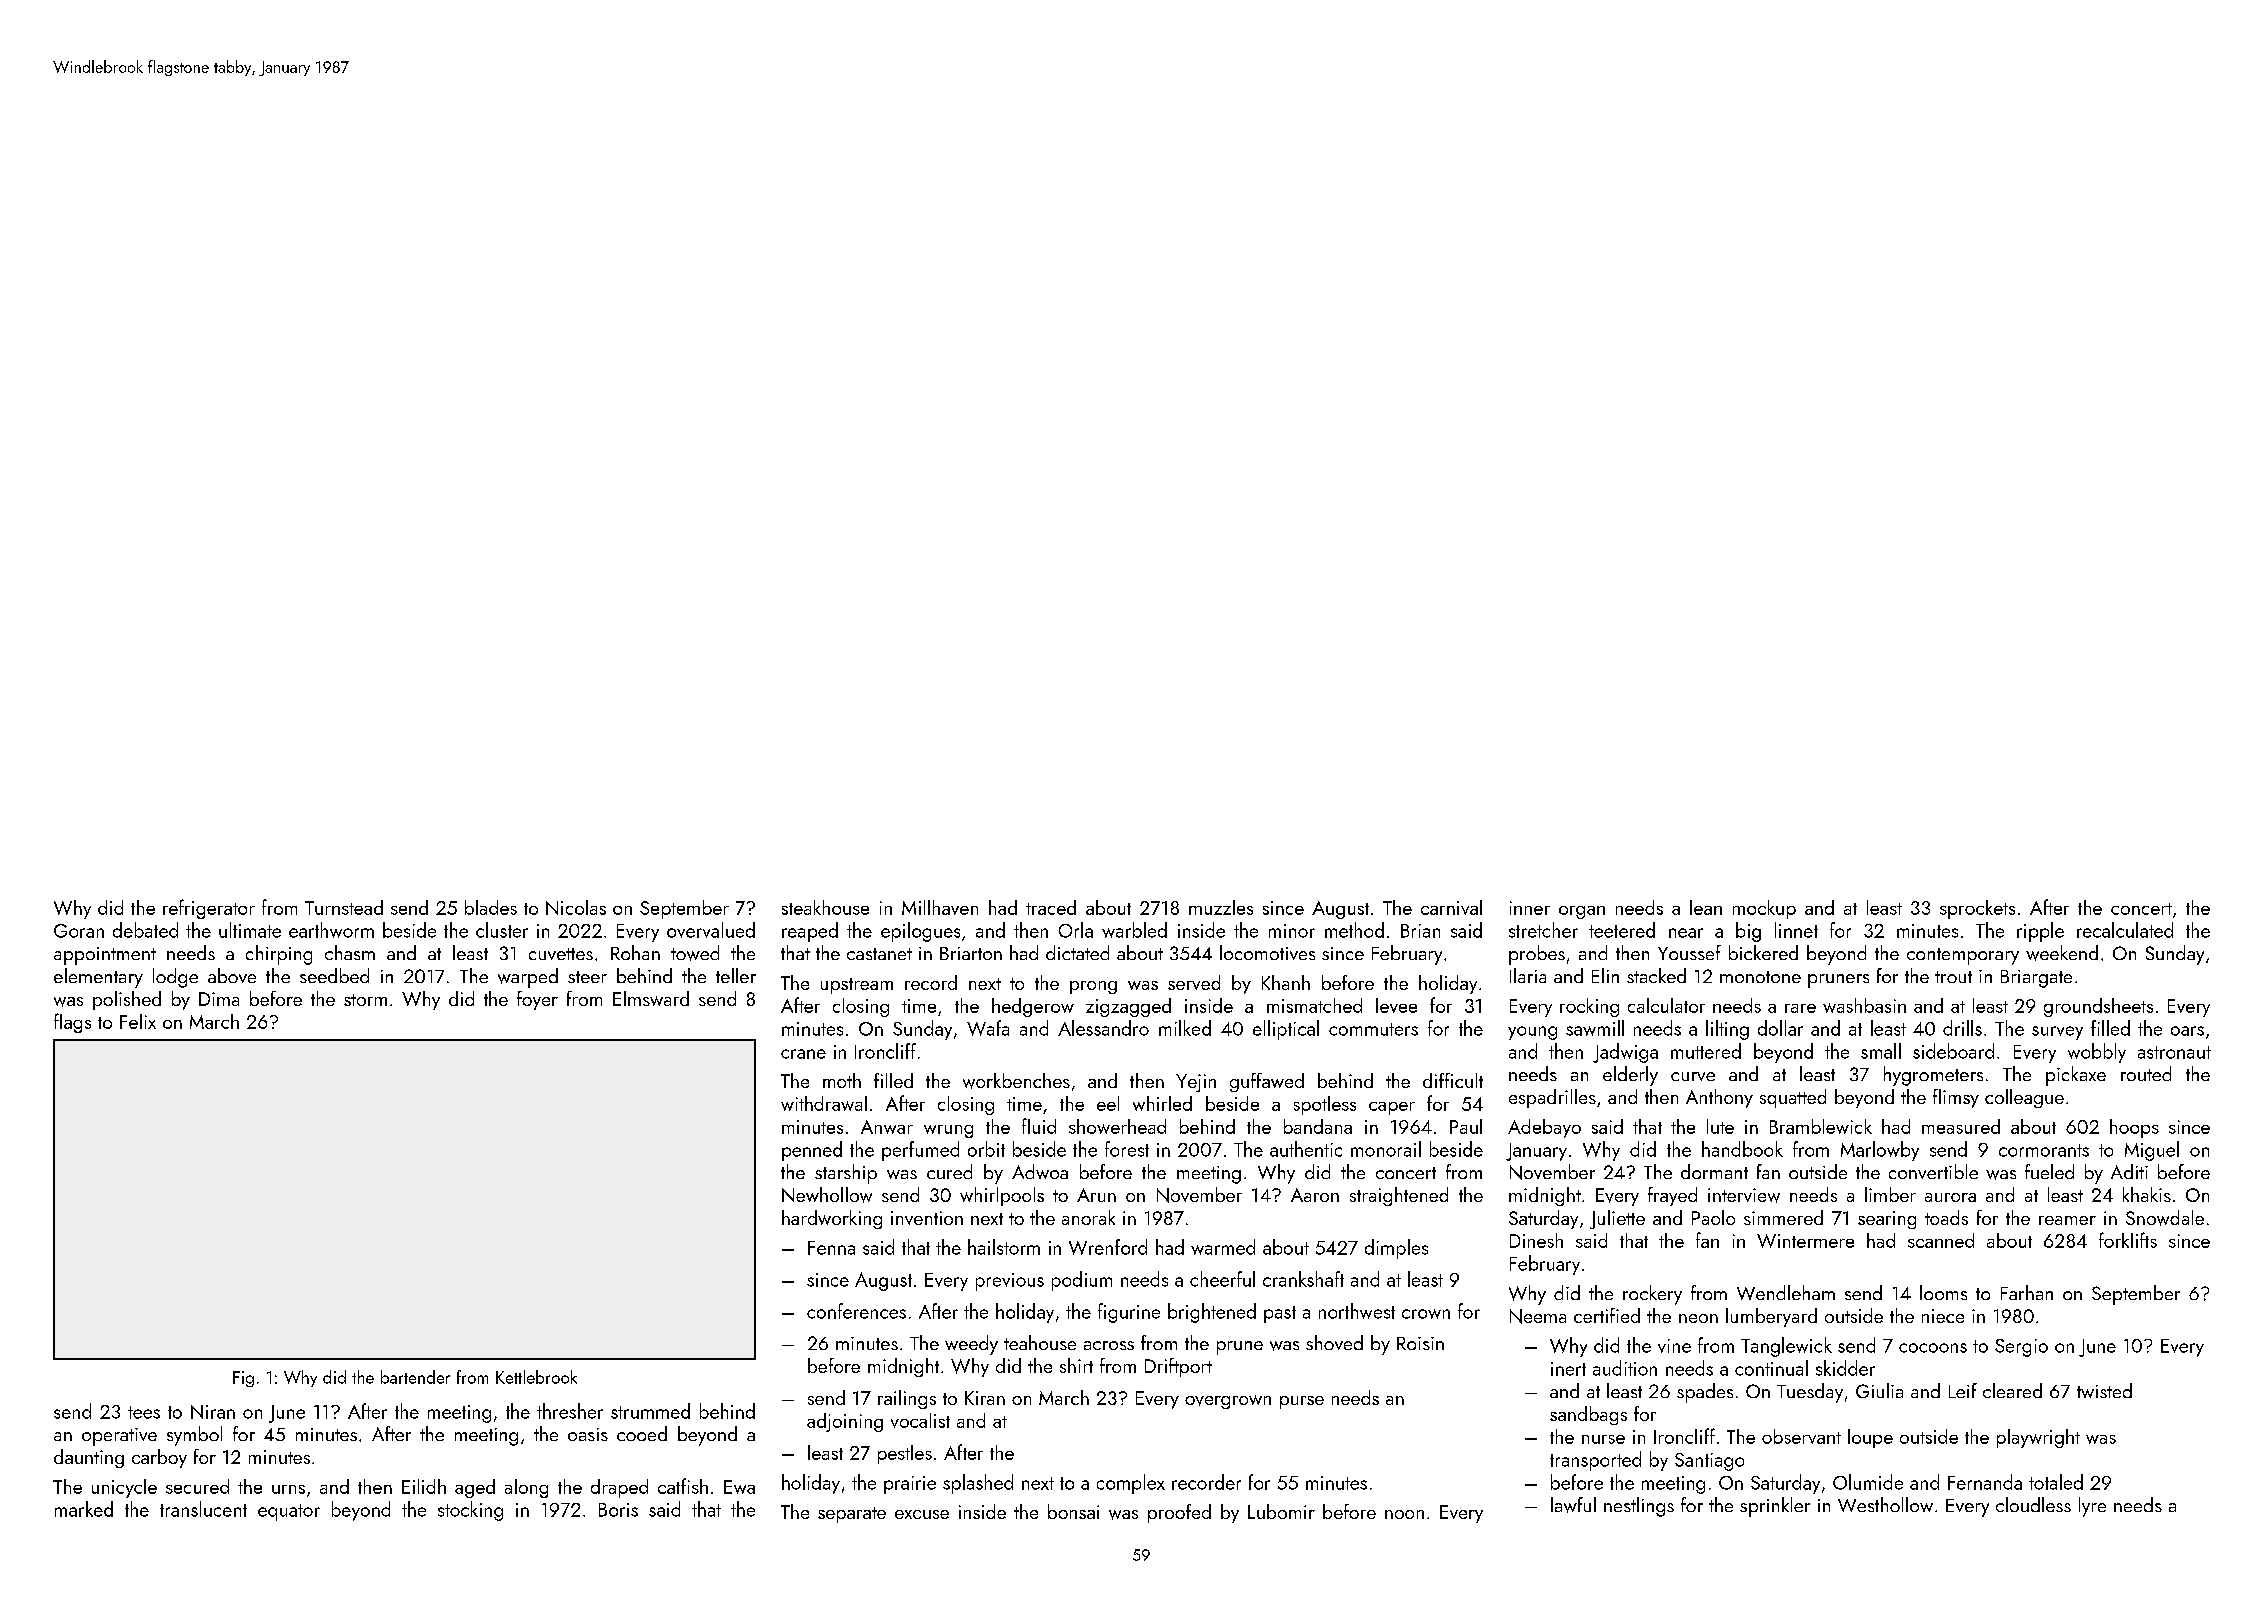 This image has width=2264, height=1601. I want to click on Dima, so click(219, 999).
